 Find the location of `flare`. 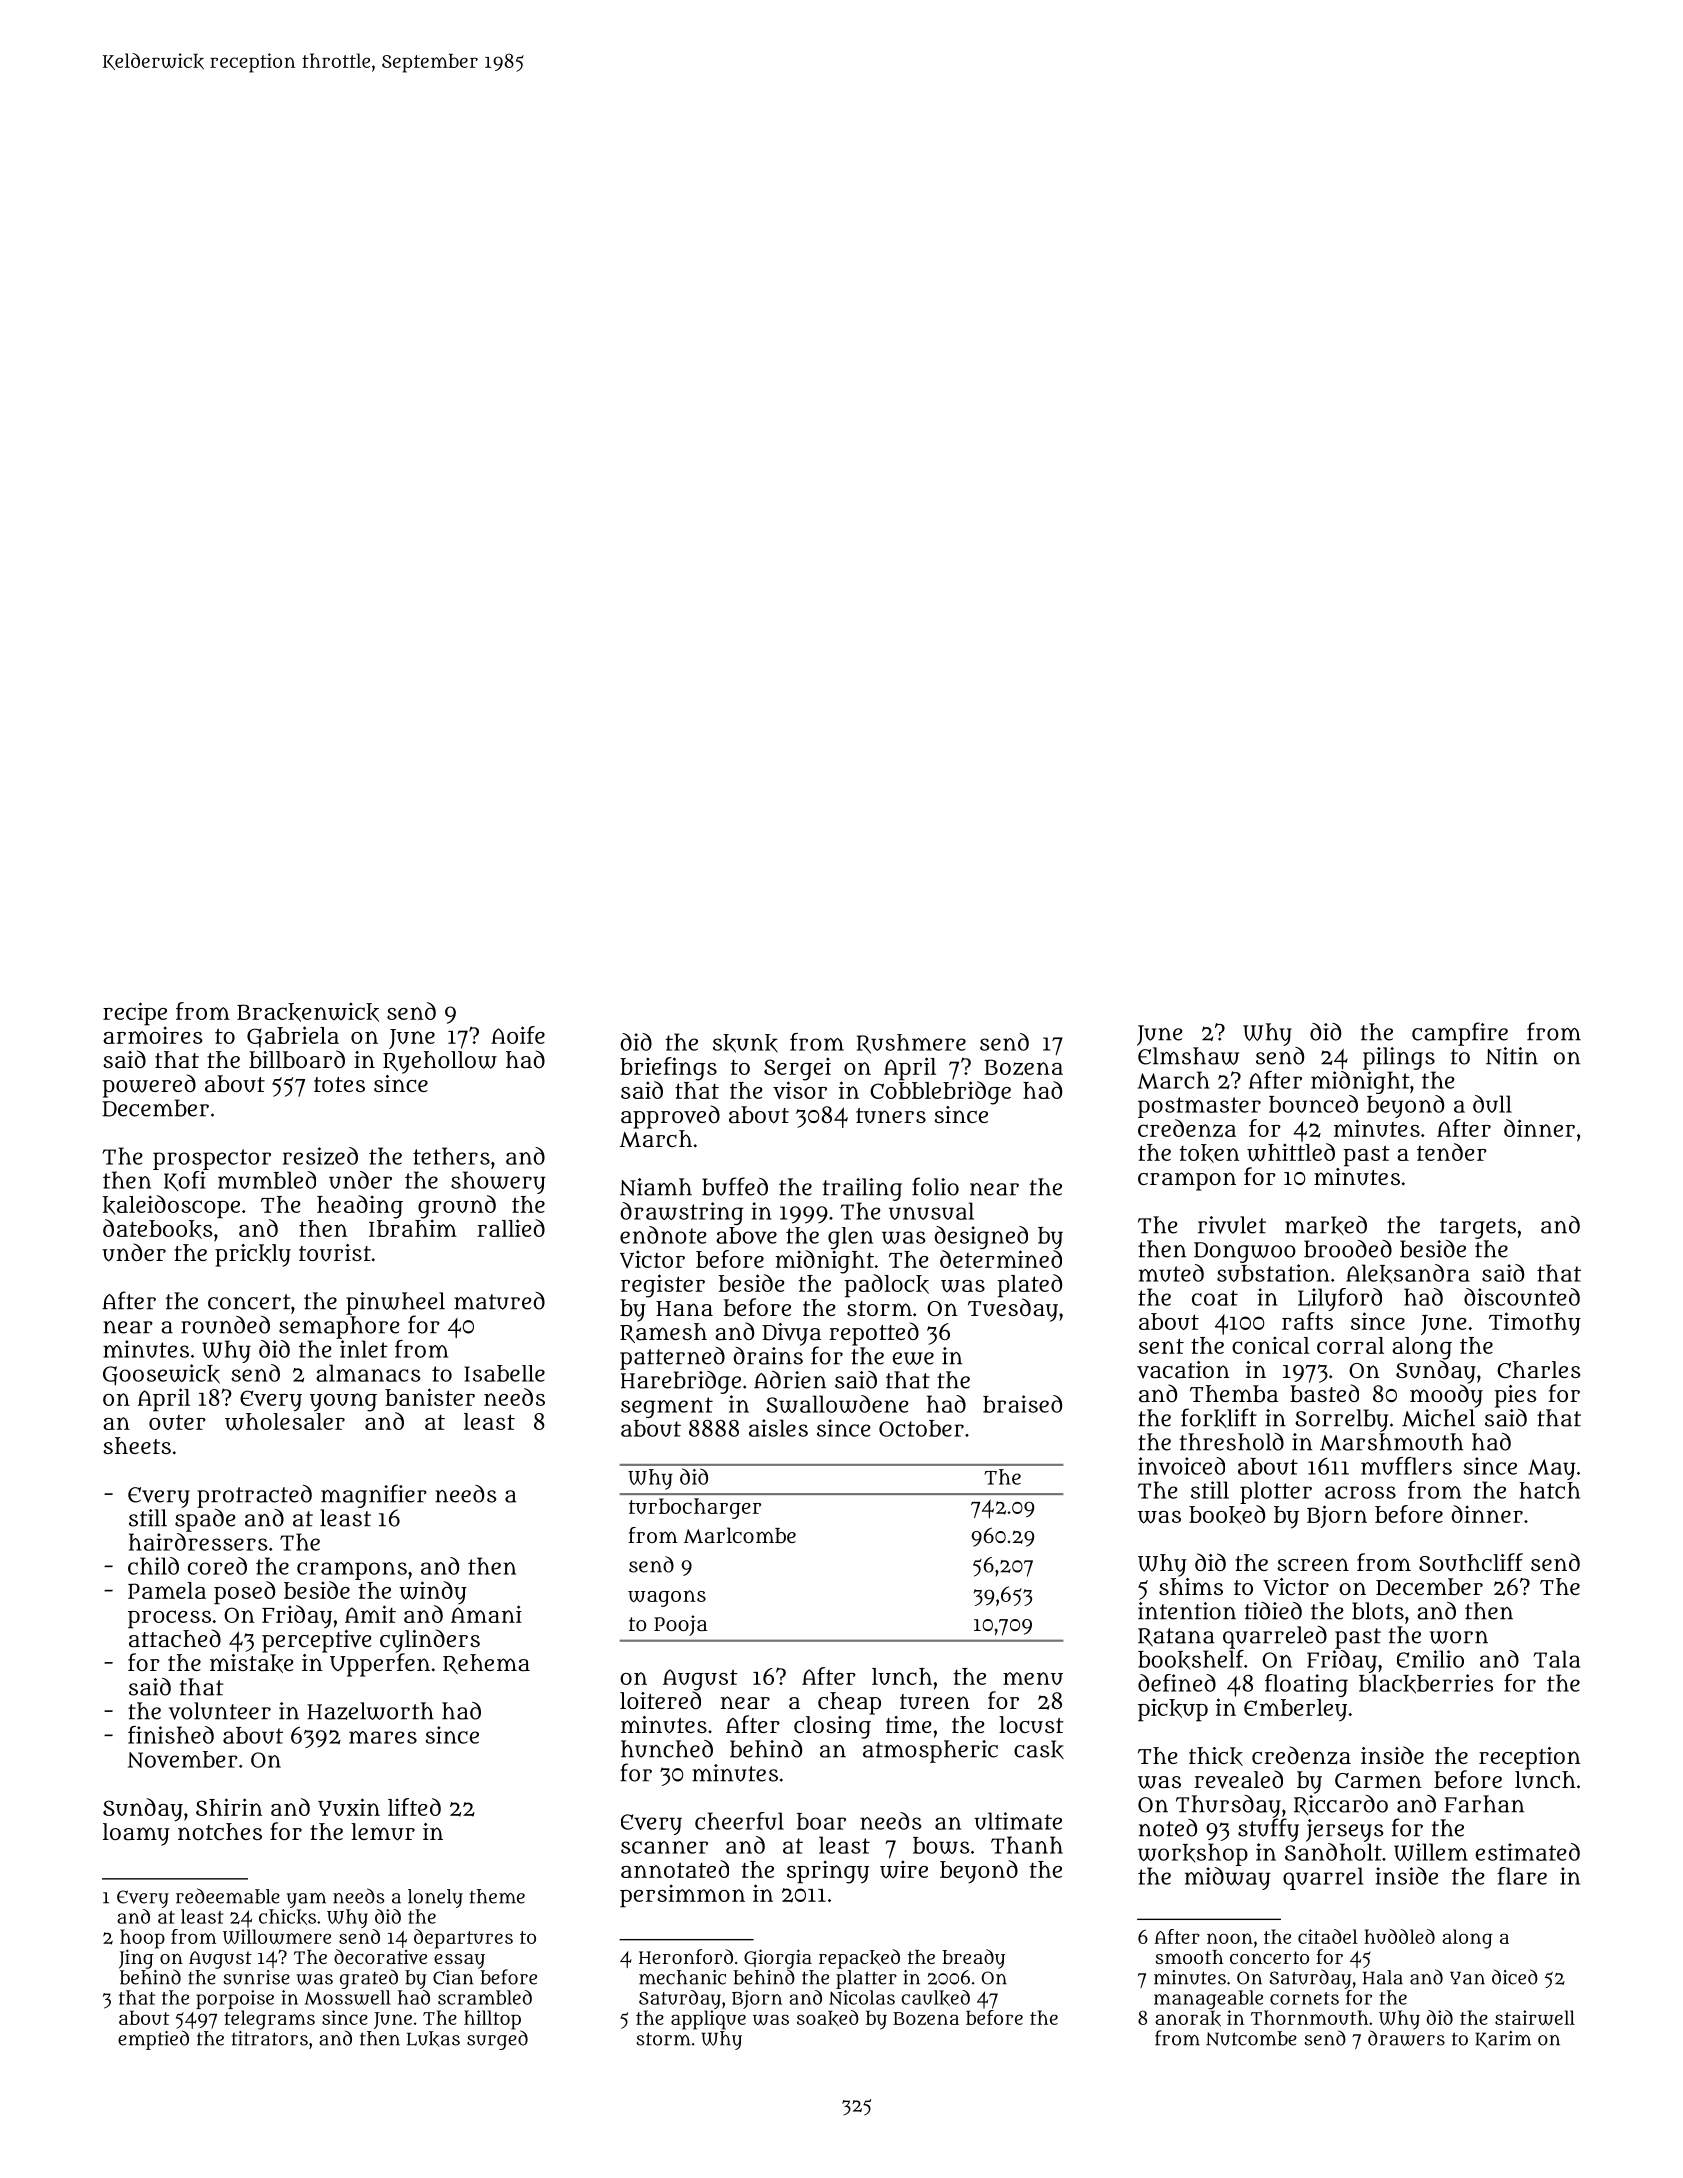

flare is located at coordinates (1522, 1876).
